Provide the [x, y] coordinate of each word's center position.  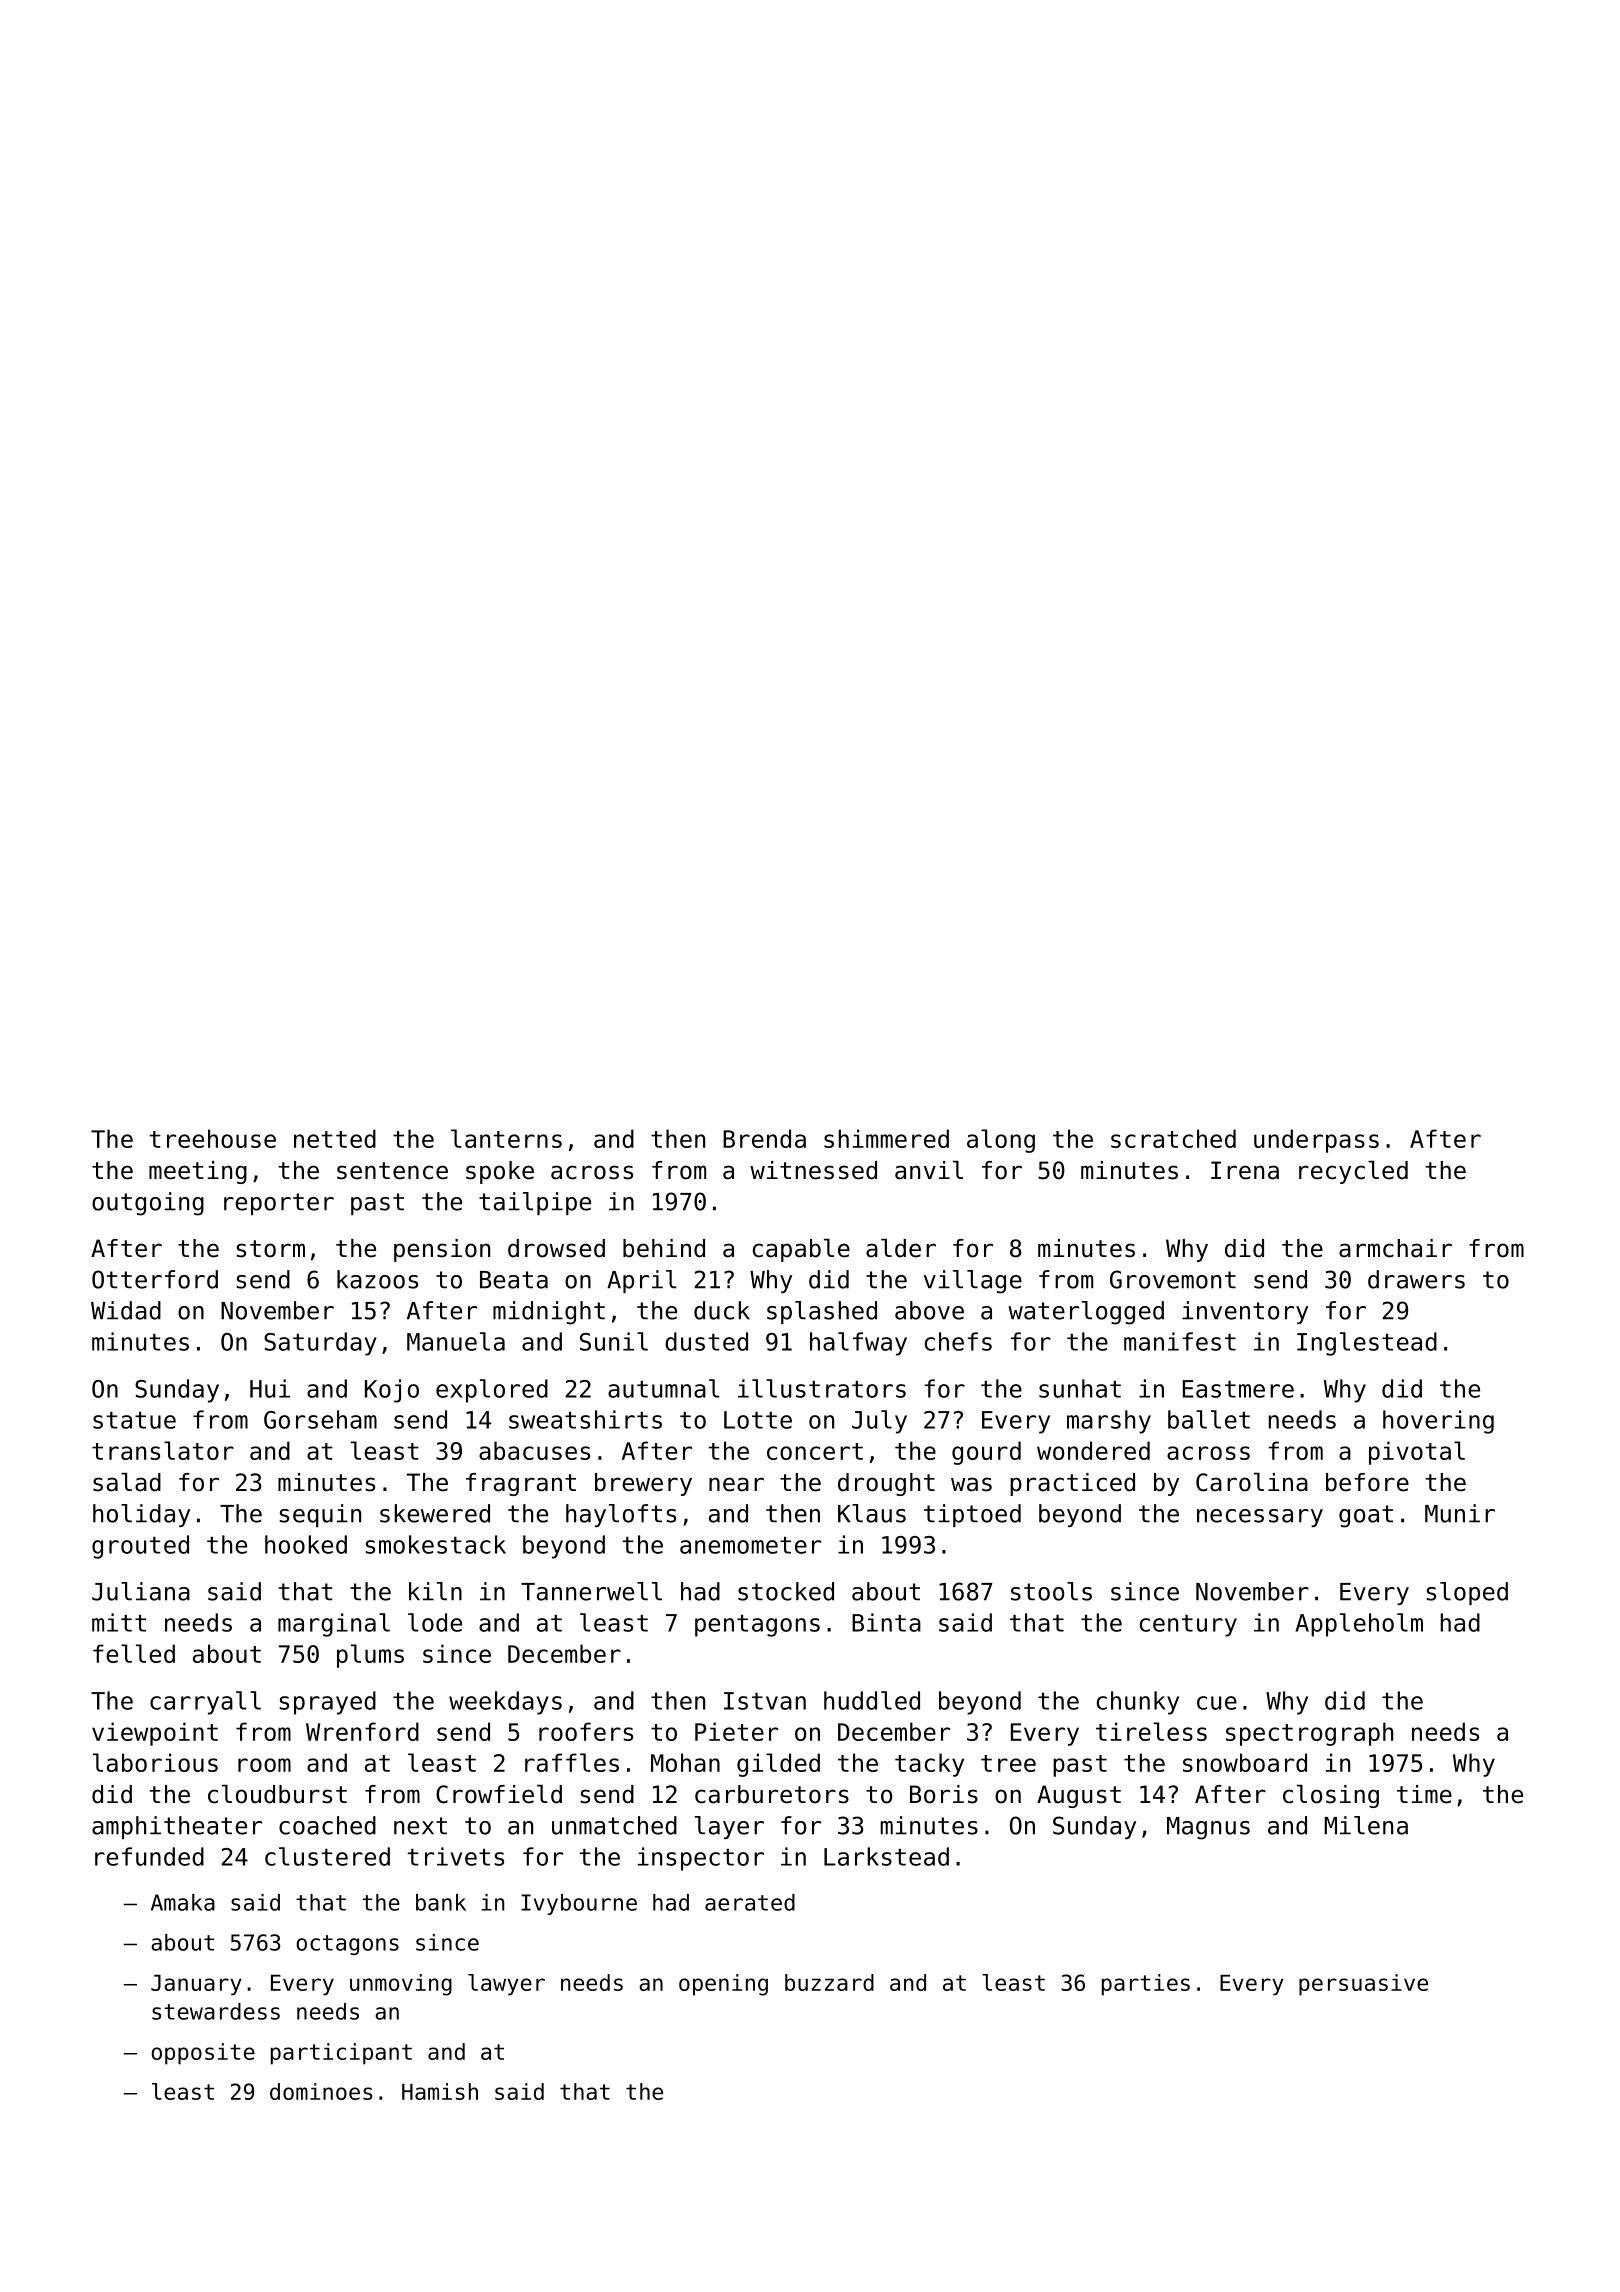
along [1001, 1141]
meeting [198, 1172]
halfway [858, 1344]
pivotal [1417, 1453]
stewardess [216, 2011]
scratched [1173, 1138]
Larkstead [886, 1856]
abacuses [534, 1450]
